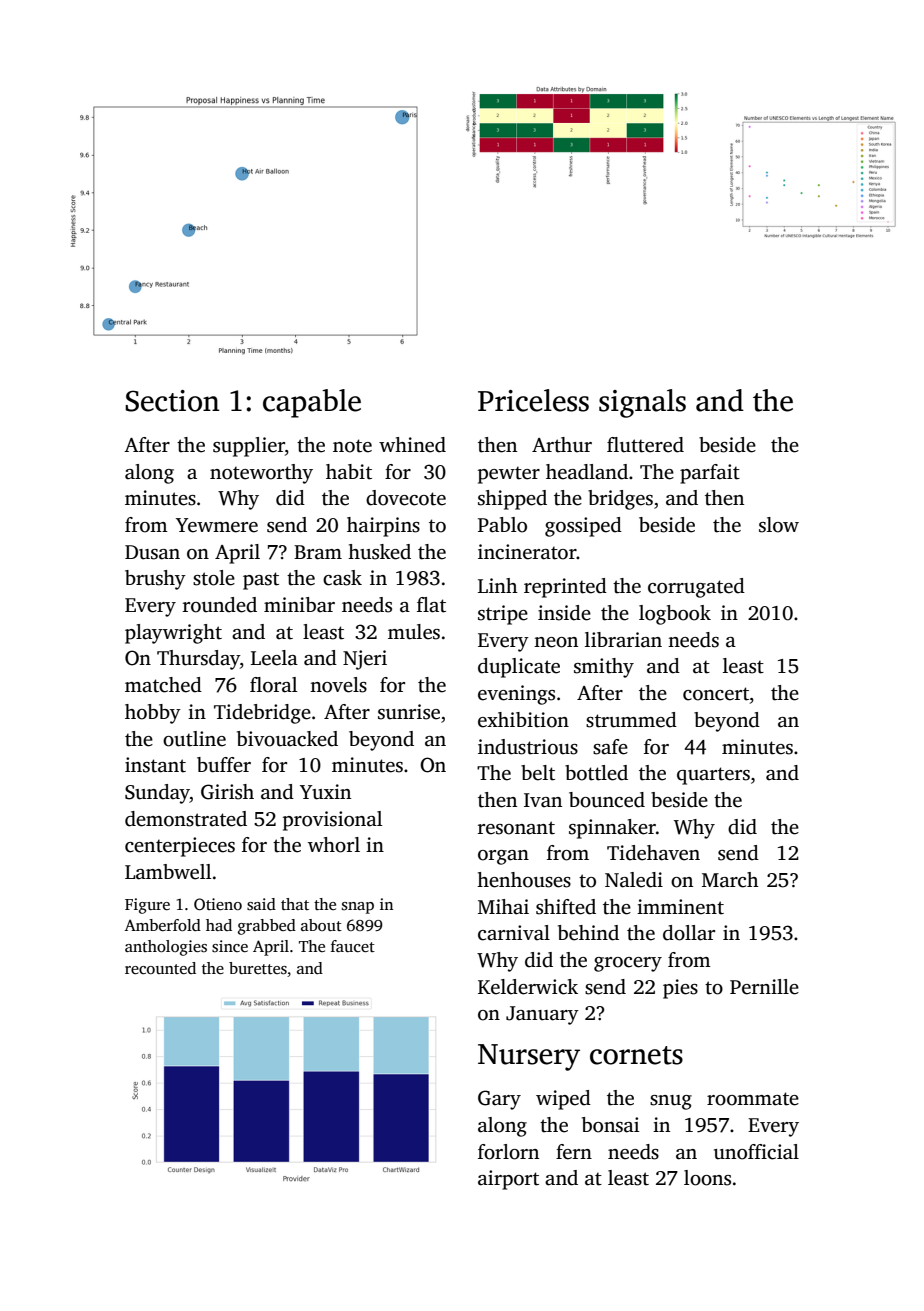 The image size is (924, 1311). I want to click on supplier, so click(249, 447).
